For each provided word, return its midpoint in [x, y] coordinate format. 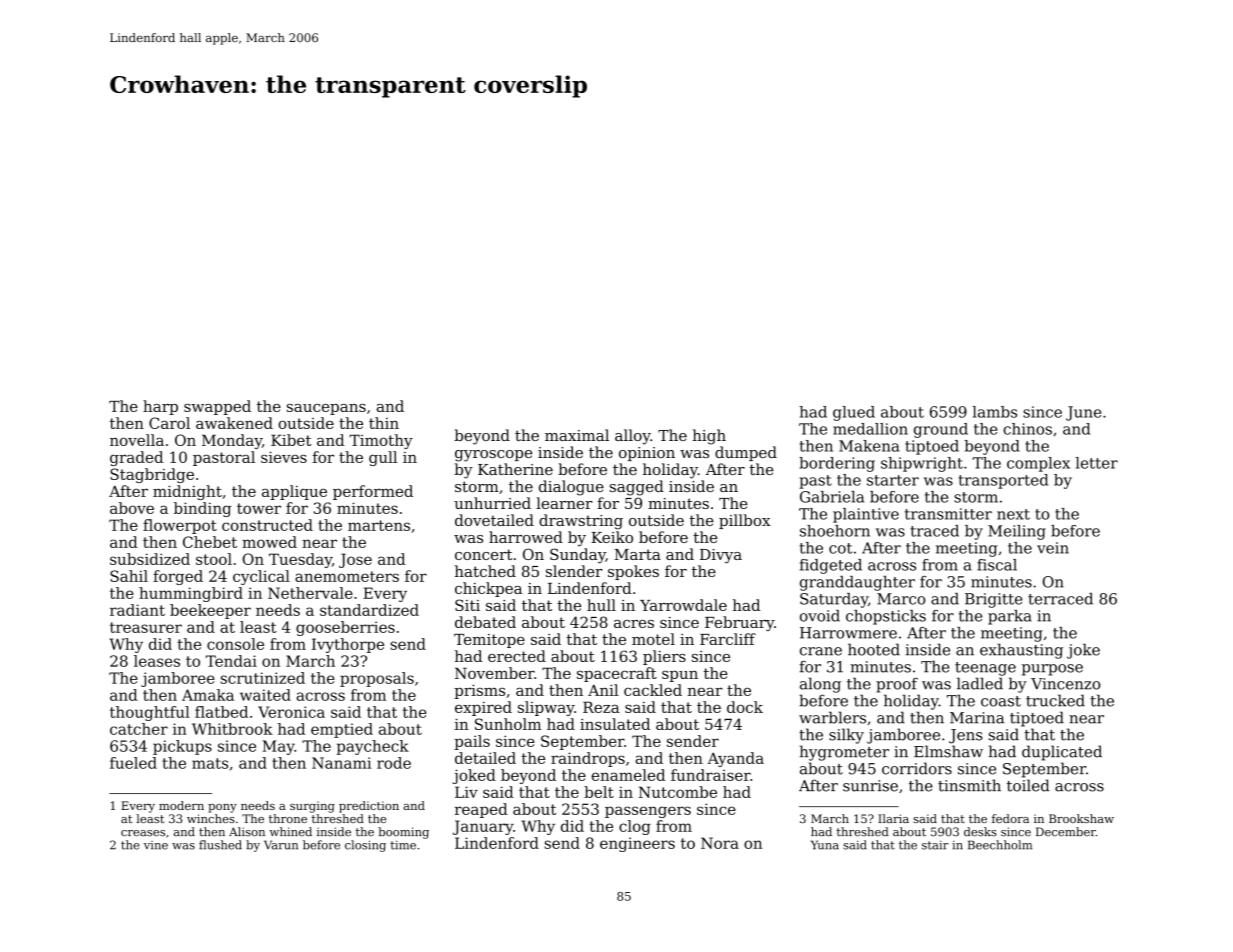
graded [136, 458]
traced [935, 531]
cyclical [261, 577]
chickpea [488, 589]
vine [156, 845]
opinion [647, 454]
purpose [1052, 670]
